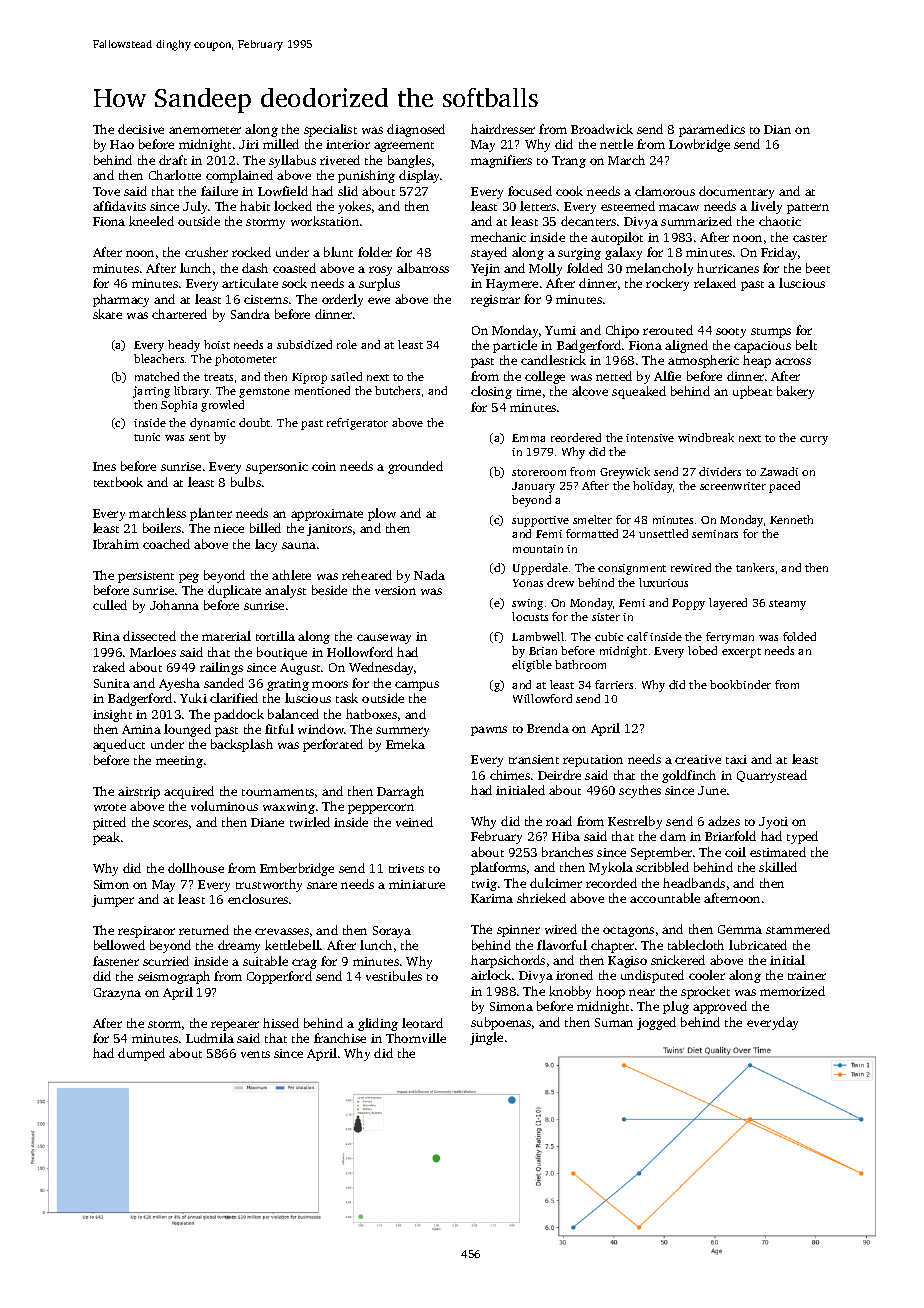 This image has height=1308, width=924. I want to click on Yonas, so click(528, 583).
